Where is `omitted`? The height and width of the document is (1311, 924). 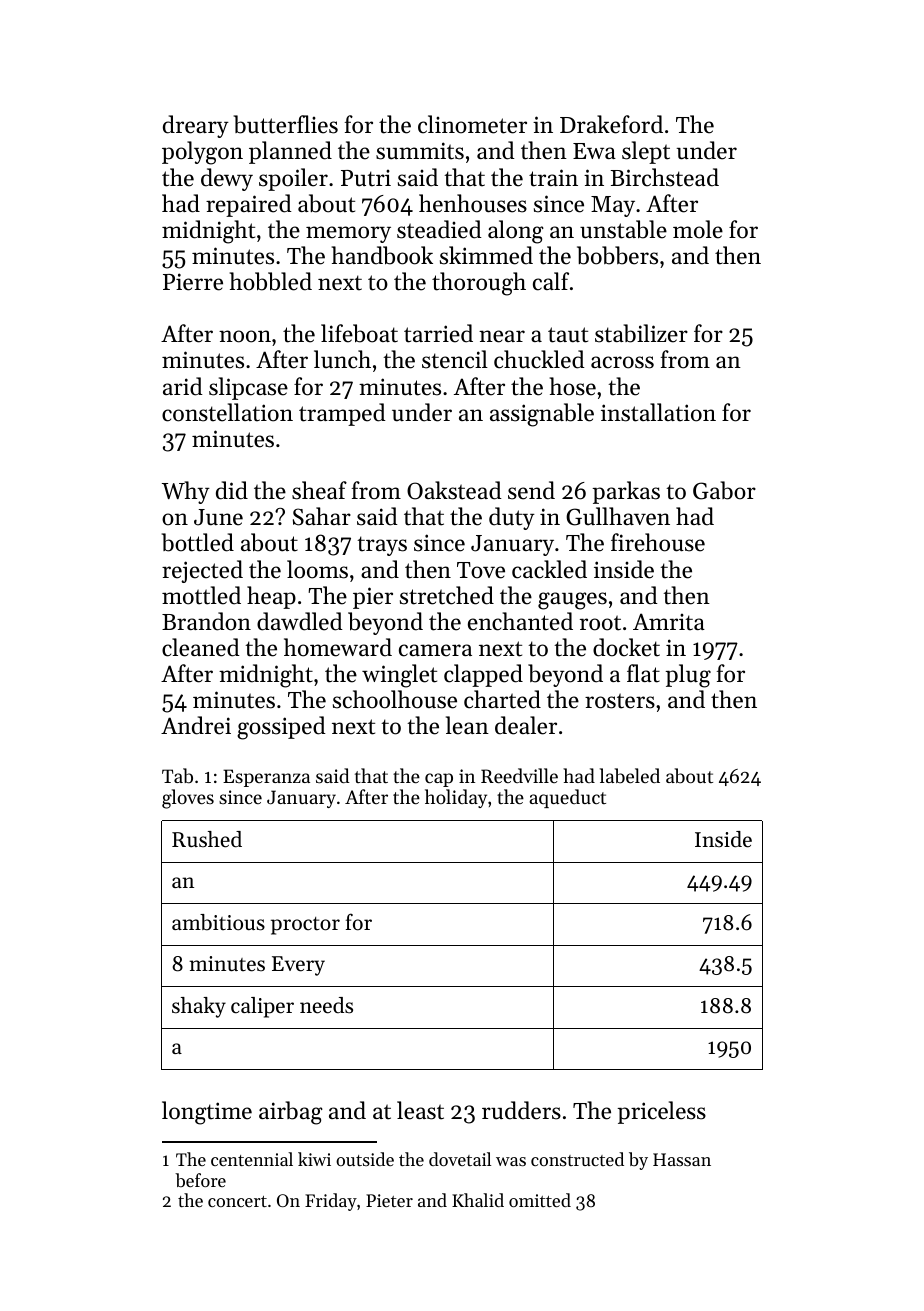
omitted is located at coordinates (540, 1200).
